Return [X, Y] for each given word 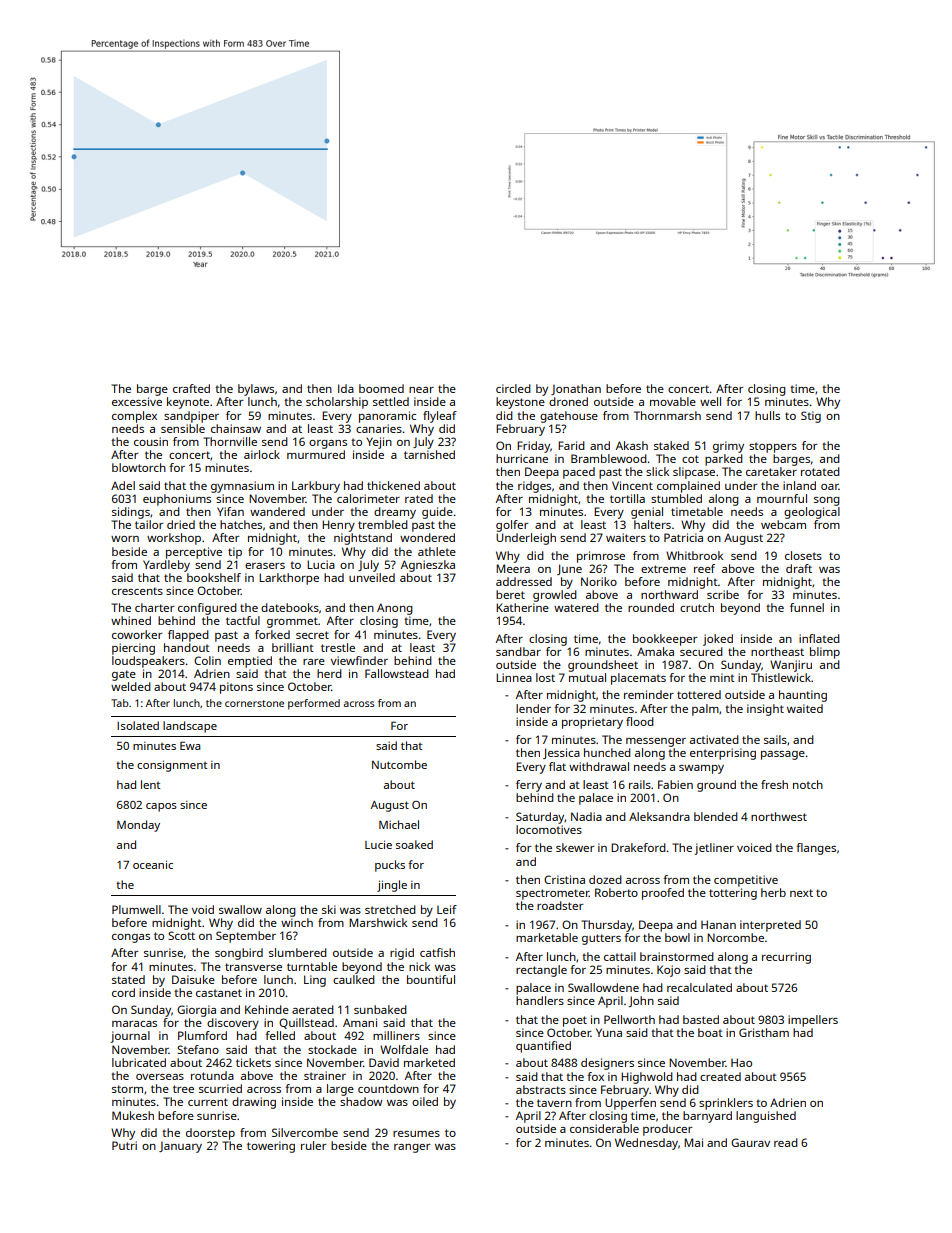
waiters [626, 537]
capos [161, 807]
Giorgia [196, 1011]
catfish [437, 952]
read [786, 1142]
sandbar [518, 651]
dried [181, 524]
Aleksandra [659, 816]
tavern [554, 1103]
